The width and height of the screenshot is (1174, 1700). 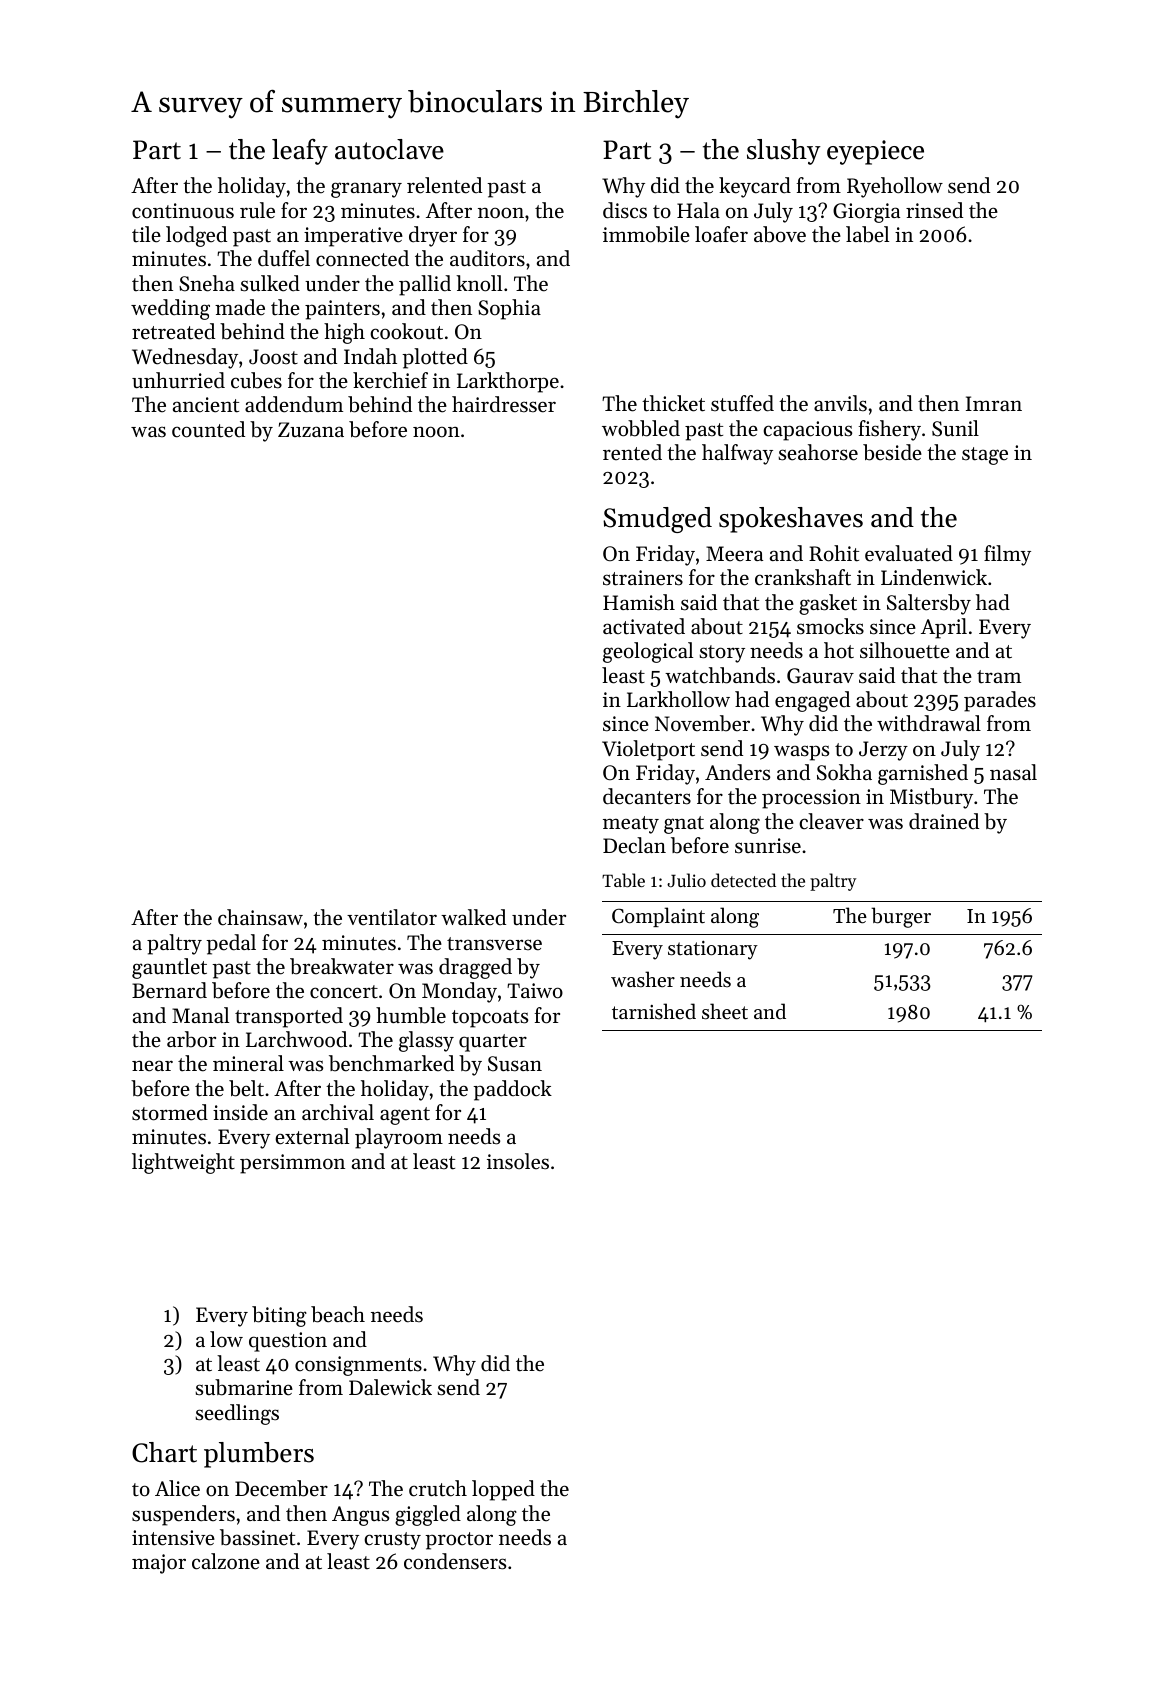 What do you see at coordinates (518, 1161) in the screenshot?
I see `insoles` at bounding box center [518, 1161].
